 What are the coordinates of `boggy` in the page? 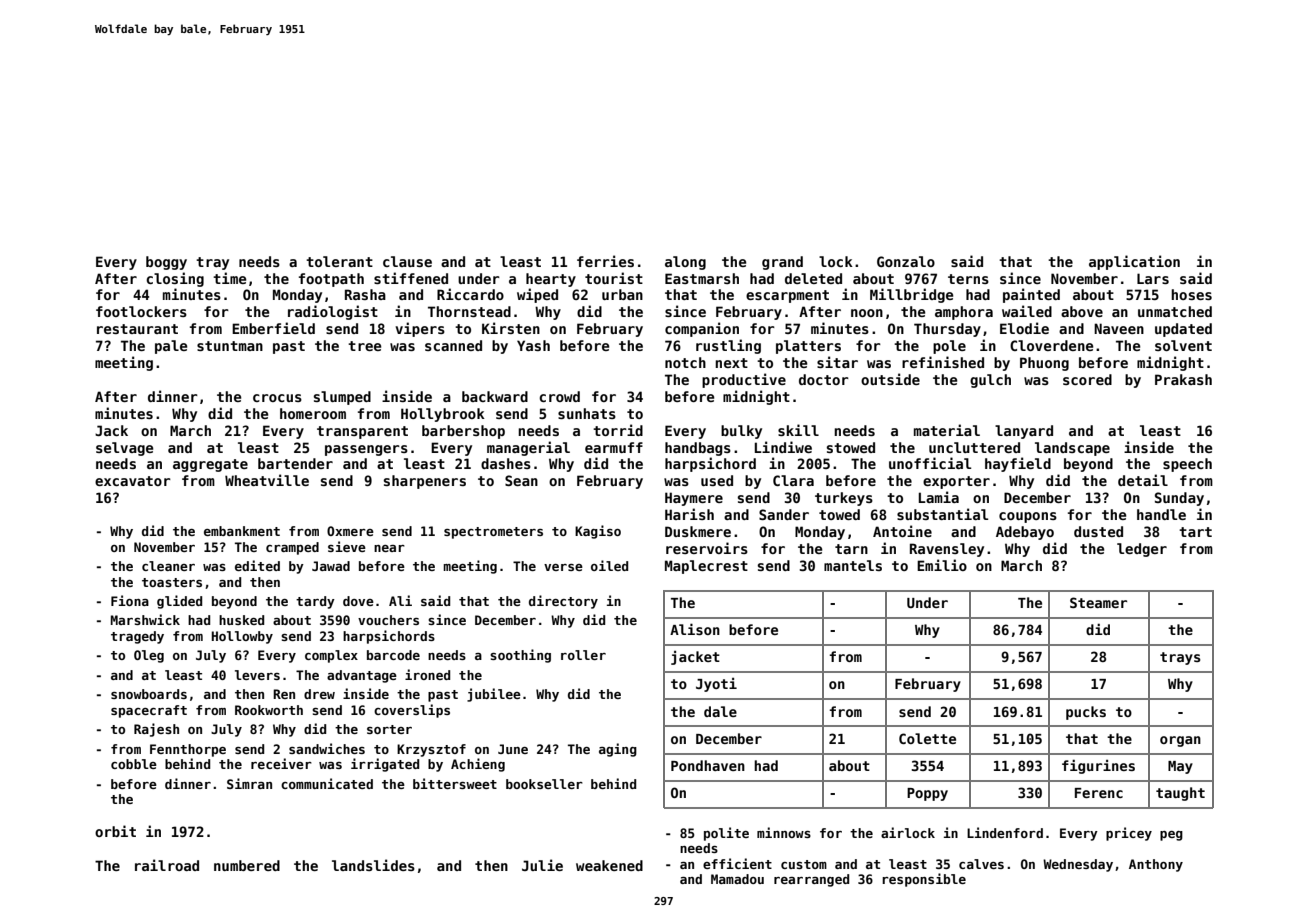 It's located at (166, 263).
